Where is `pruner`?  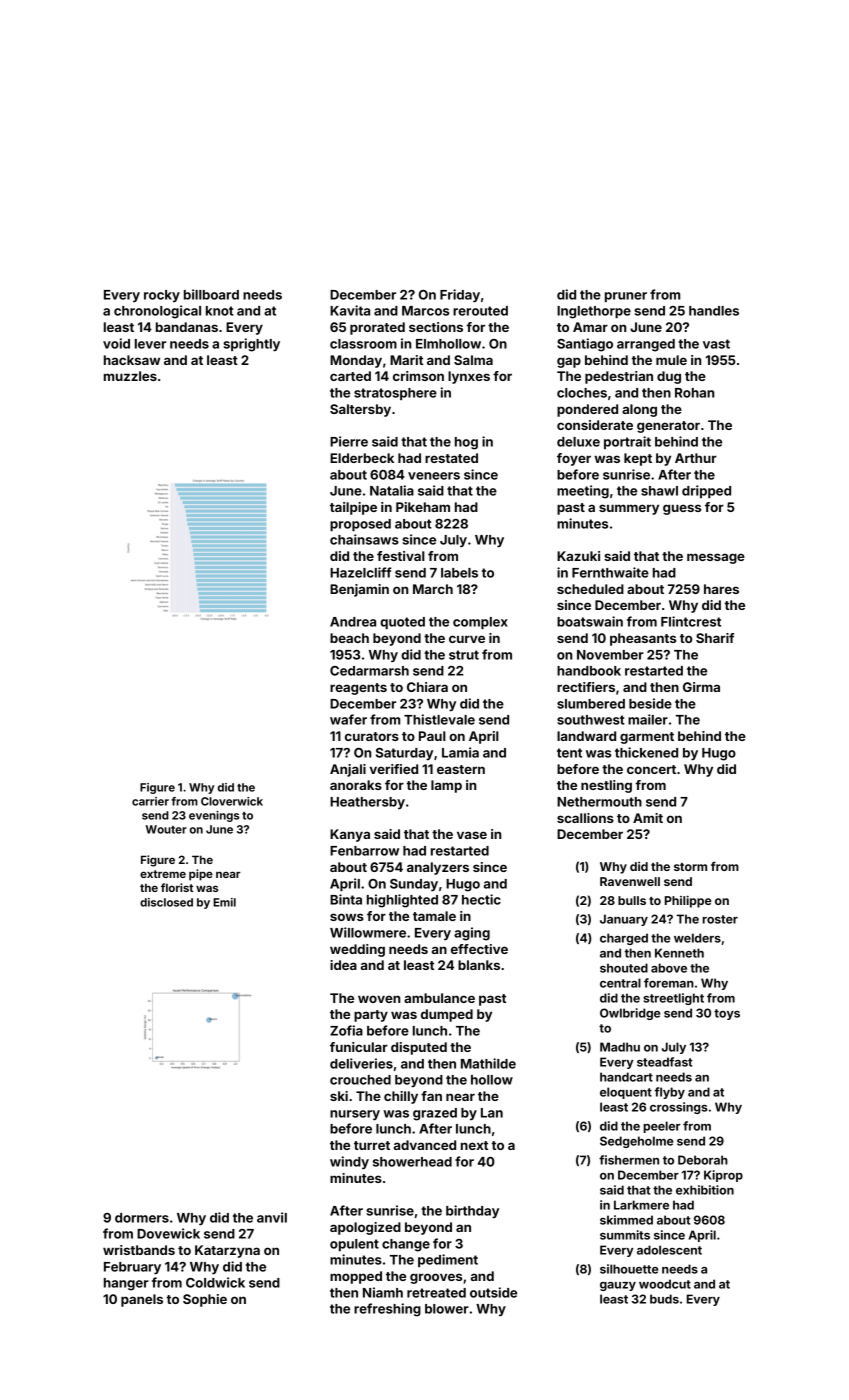 pruner is located at coordinates (626, 297).
